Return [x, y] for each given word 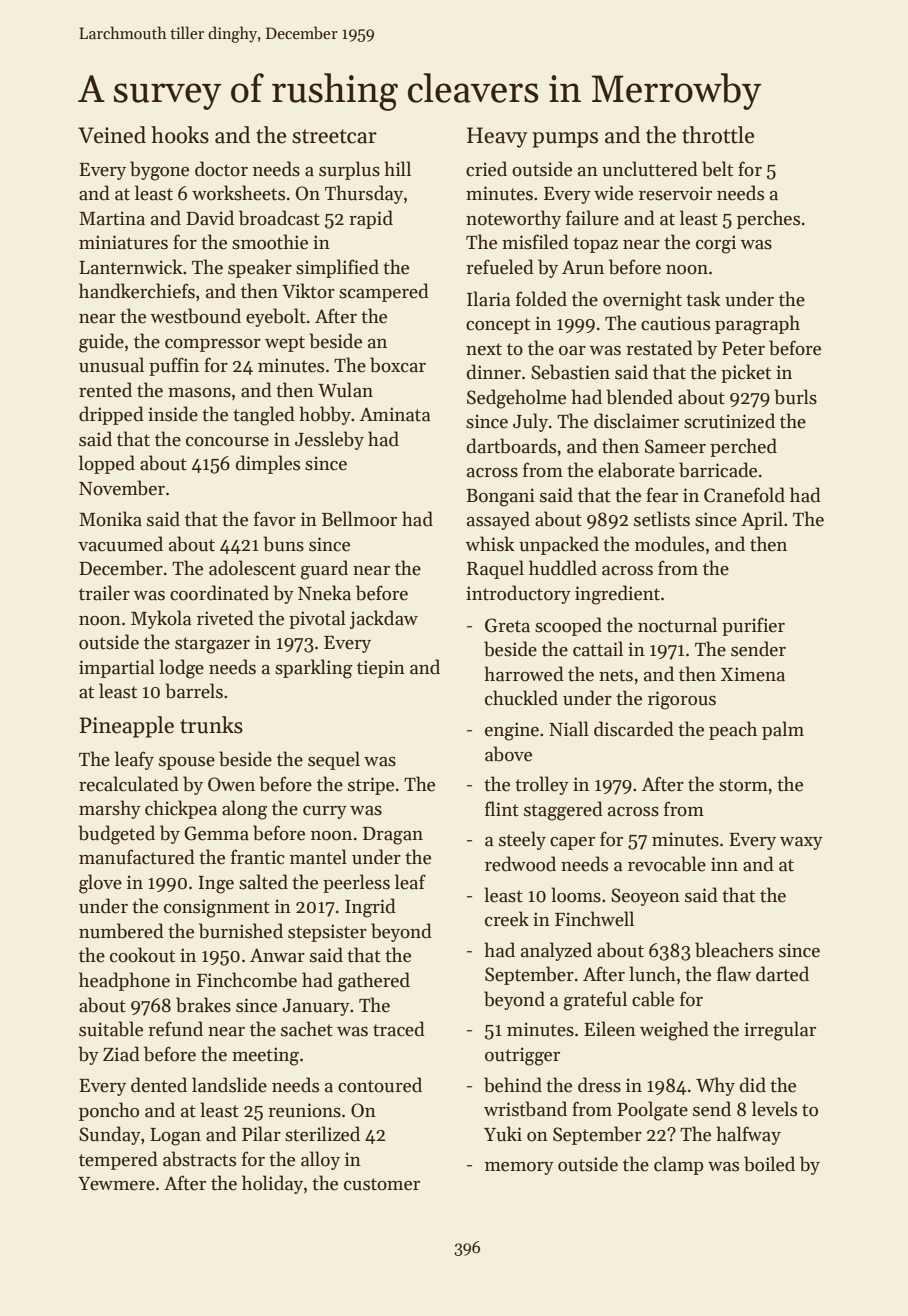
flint [502, 809]
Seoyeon [645, 897]
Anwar [277, 955]
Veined [112, 135]
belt [717, 169]
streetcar [334, 136]
